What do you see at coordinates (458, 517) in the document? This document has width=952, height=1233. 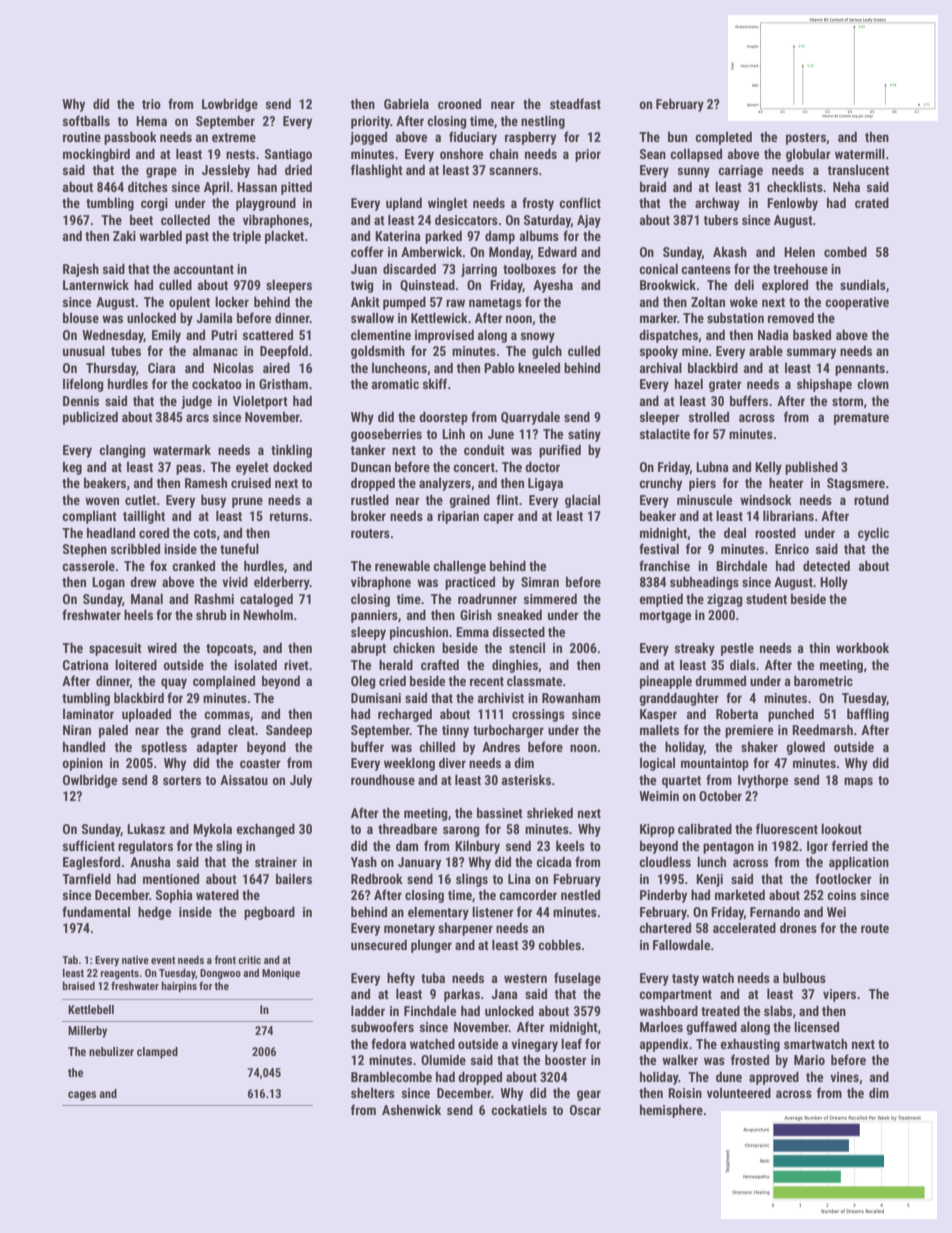 I see `riparian` at bounding box center [458, 517].
